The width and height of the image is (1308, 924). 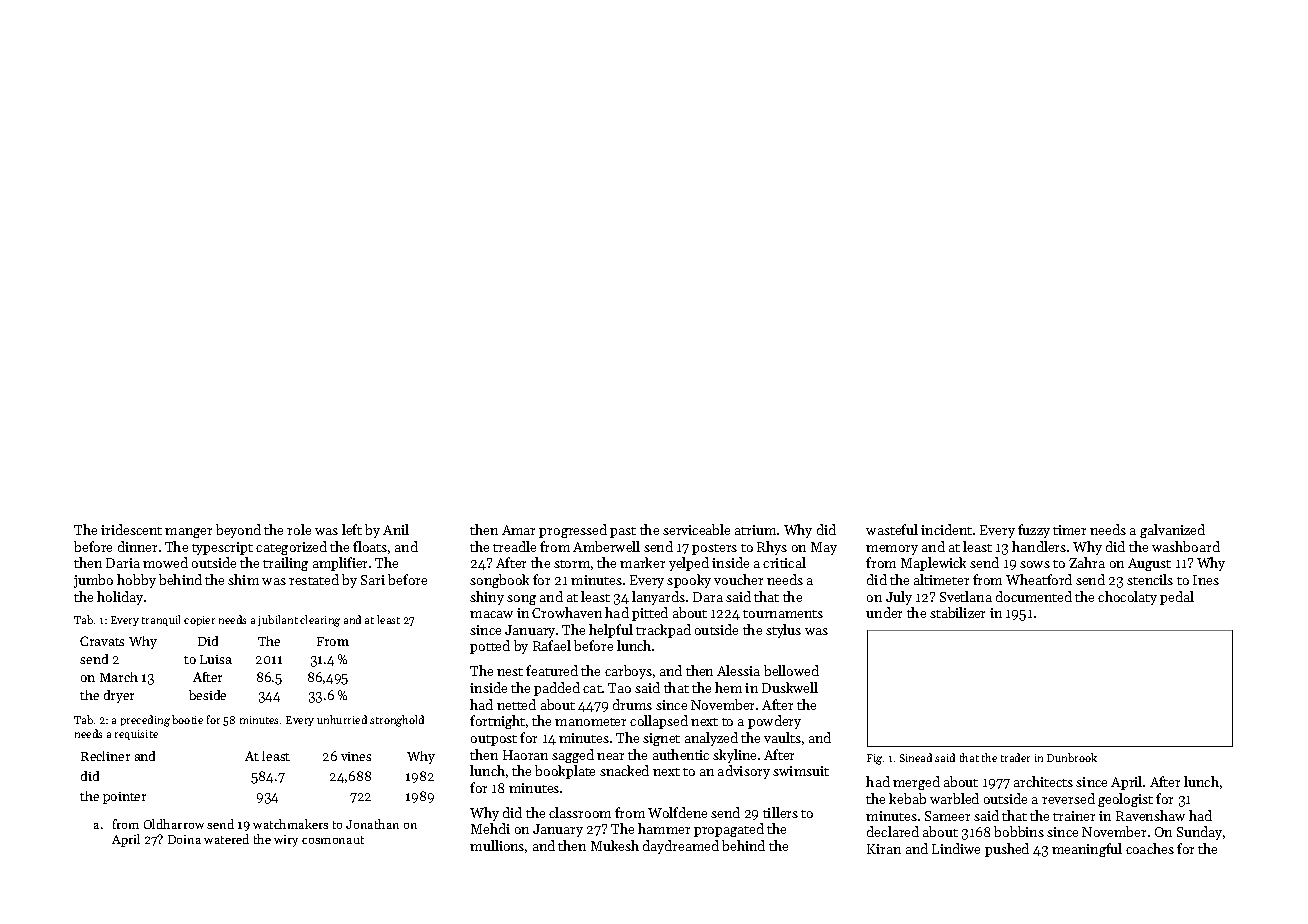 I want to click on Rafael, so click(x=552, y=645).
